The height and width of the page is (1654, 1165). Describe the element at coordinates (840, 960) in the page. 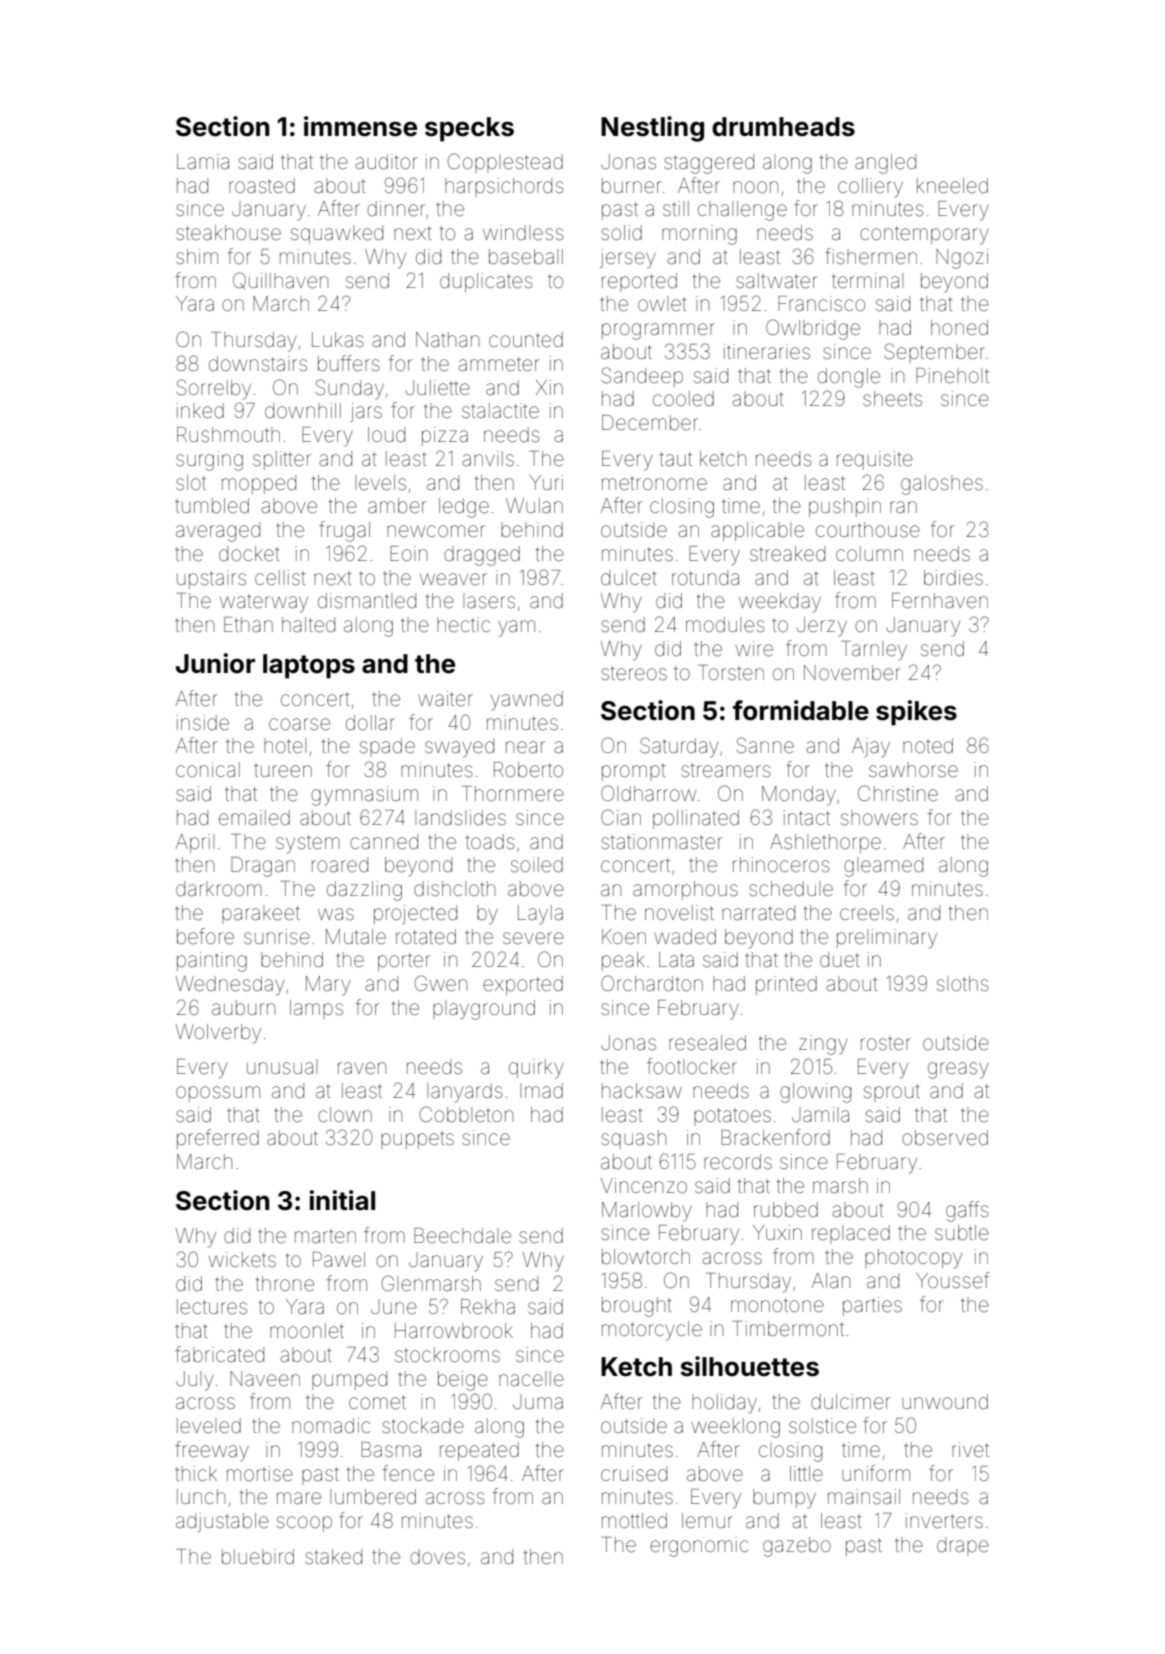

I see `duet` at that location.
